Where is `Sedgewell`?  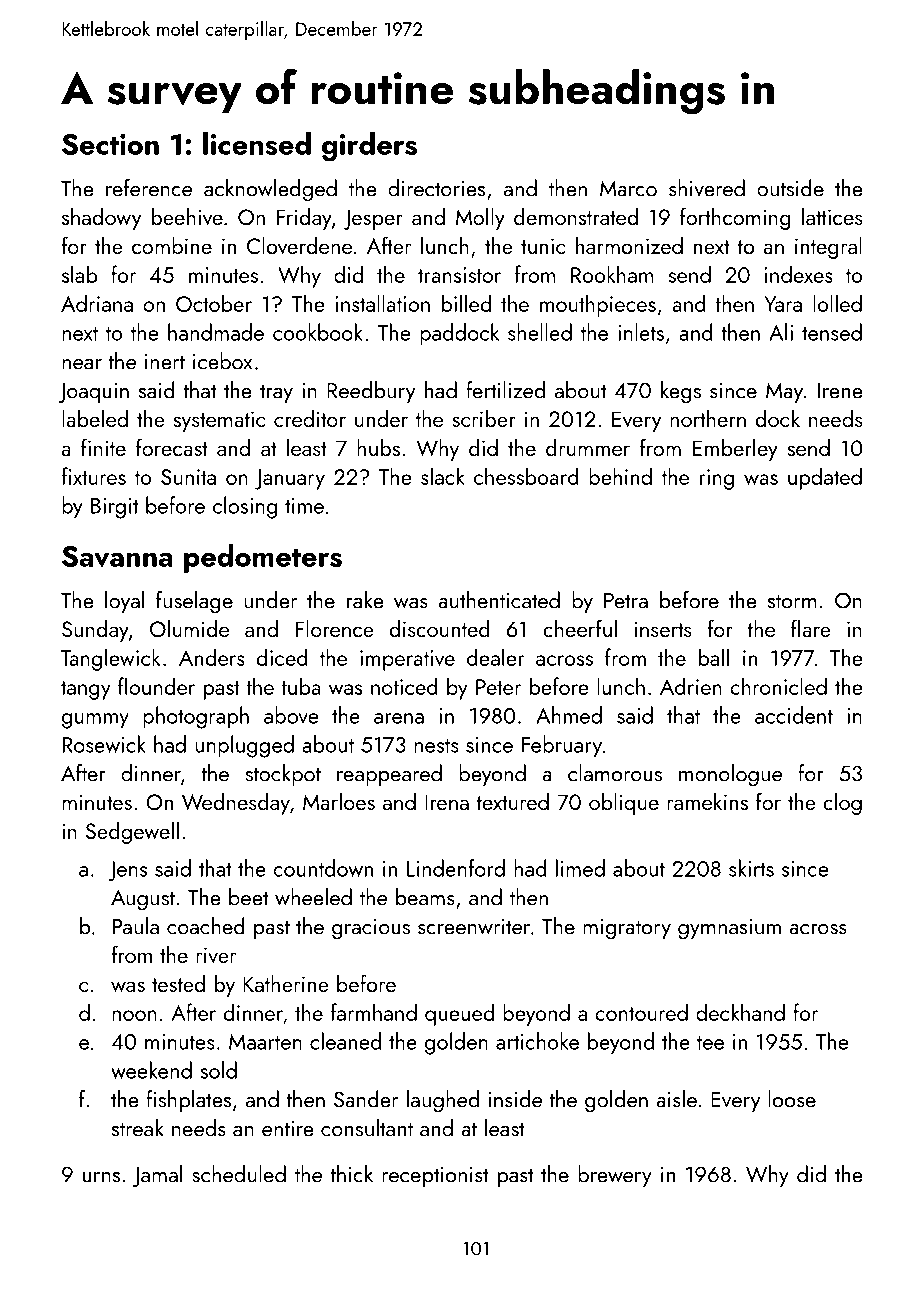
Sedgewell is located at coordinates (132, 833).
